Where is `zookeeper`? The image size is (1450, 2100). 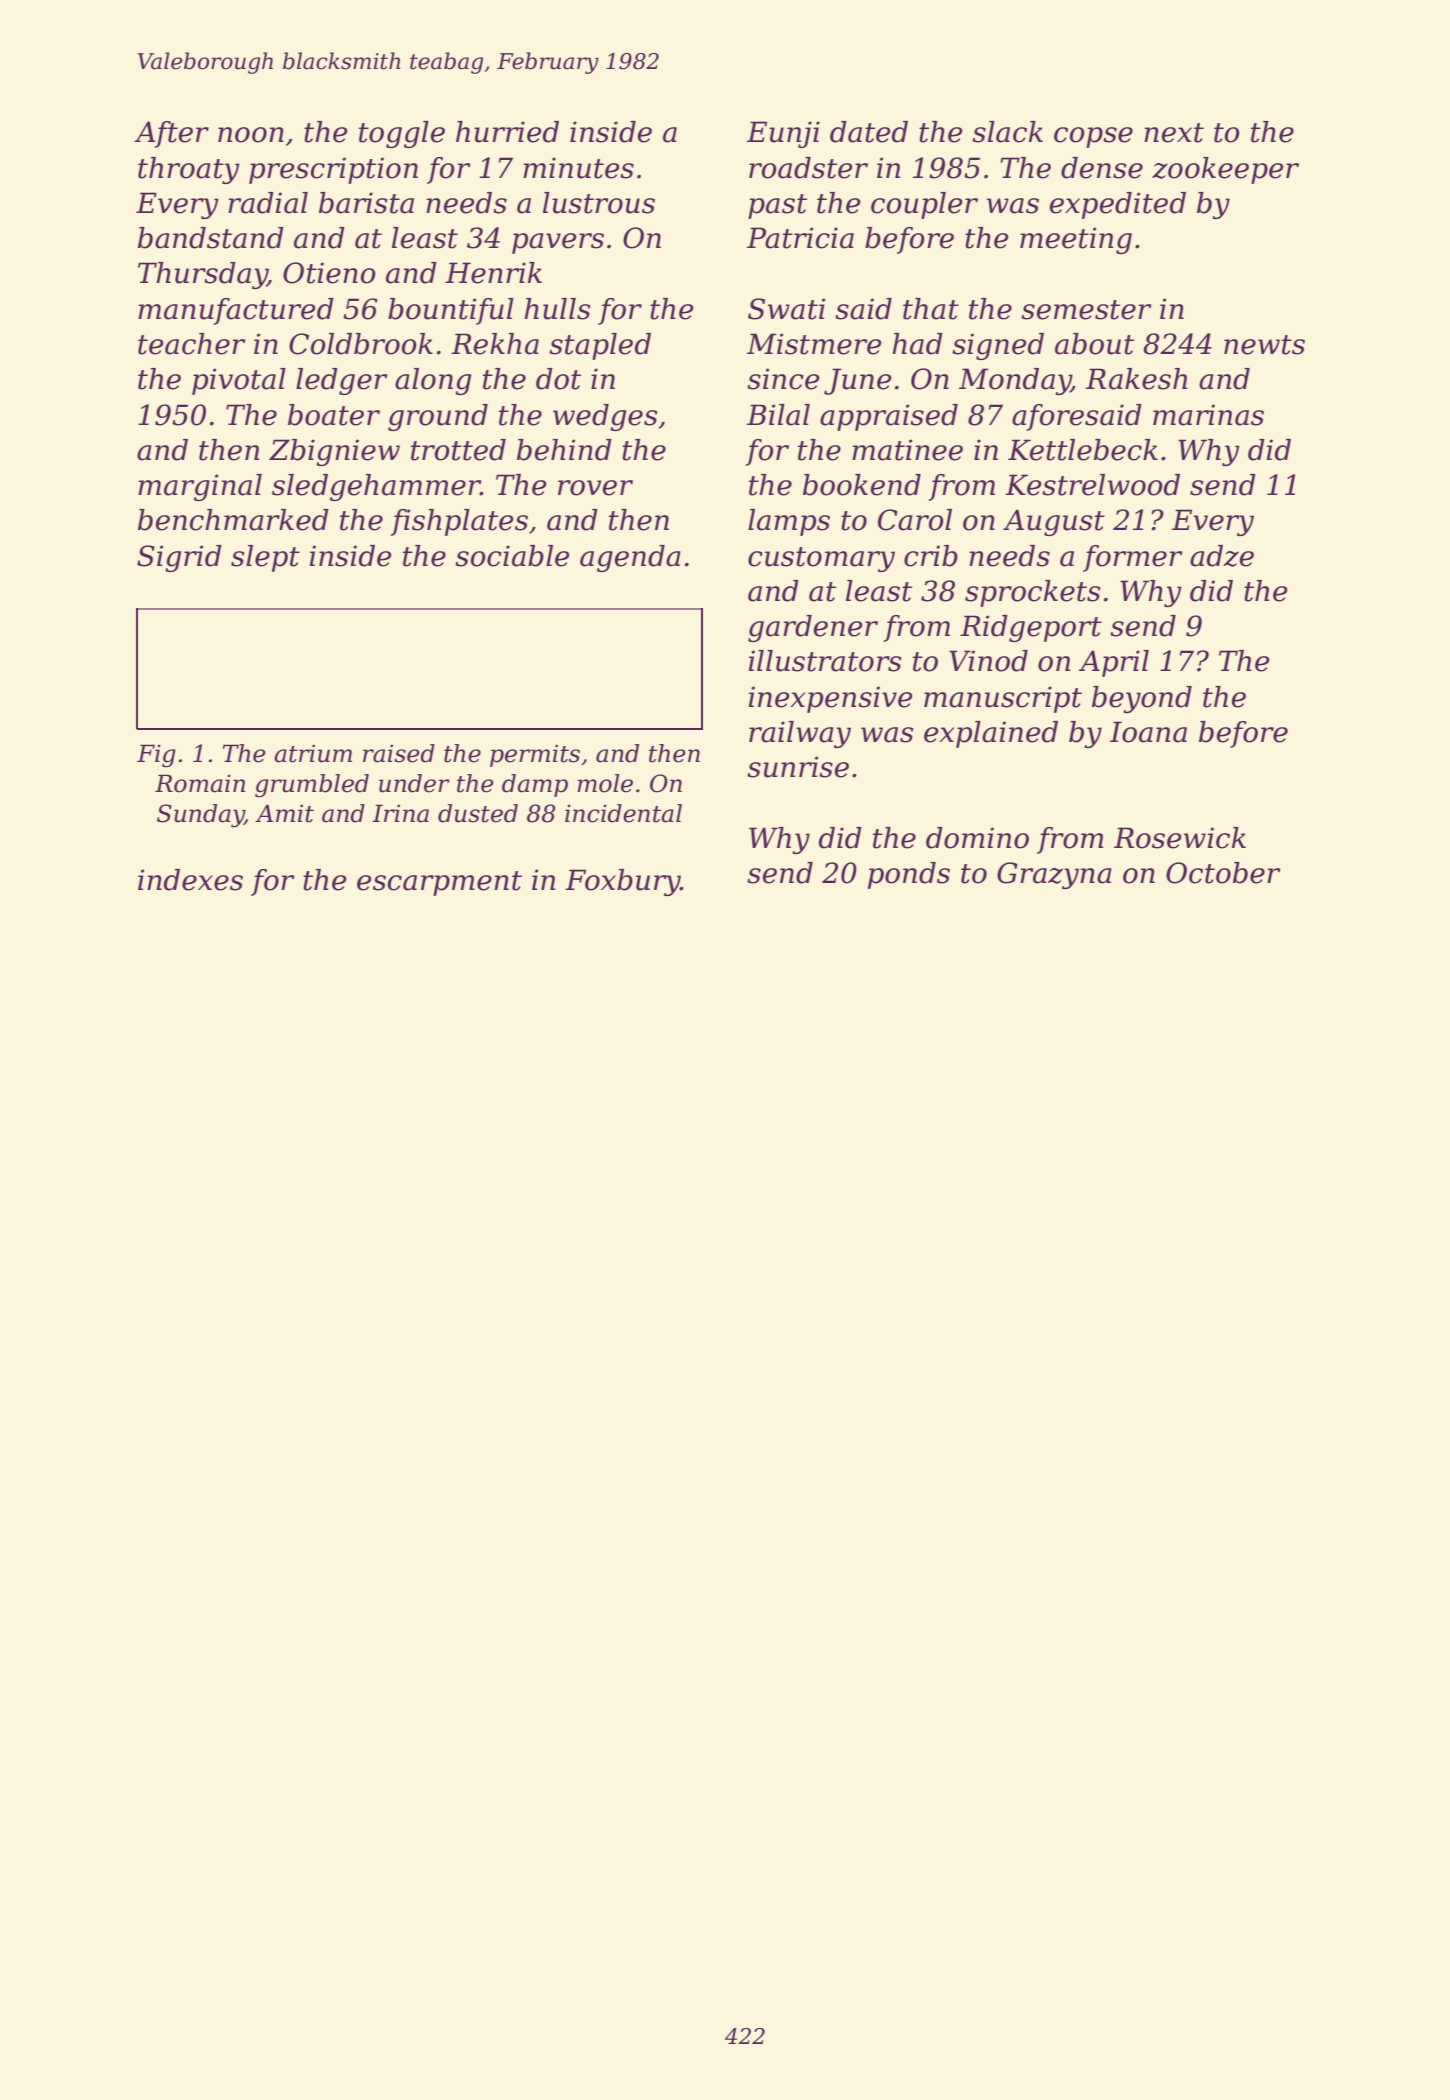 zookeeper is located at coordinates (1225, 170).
